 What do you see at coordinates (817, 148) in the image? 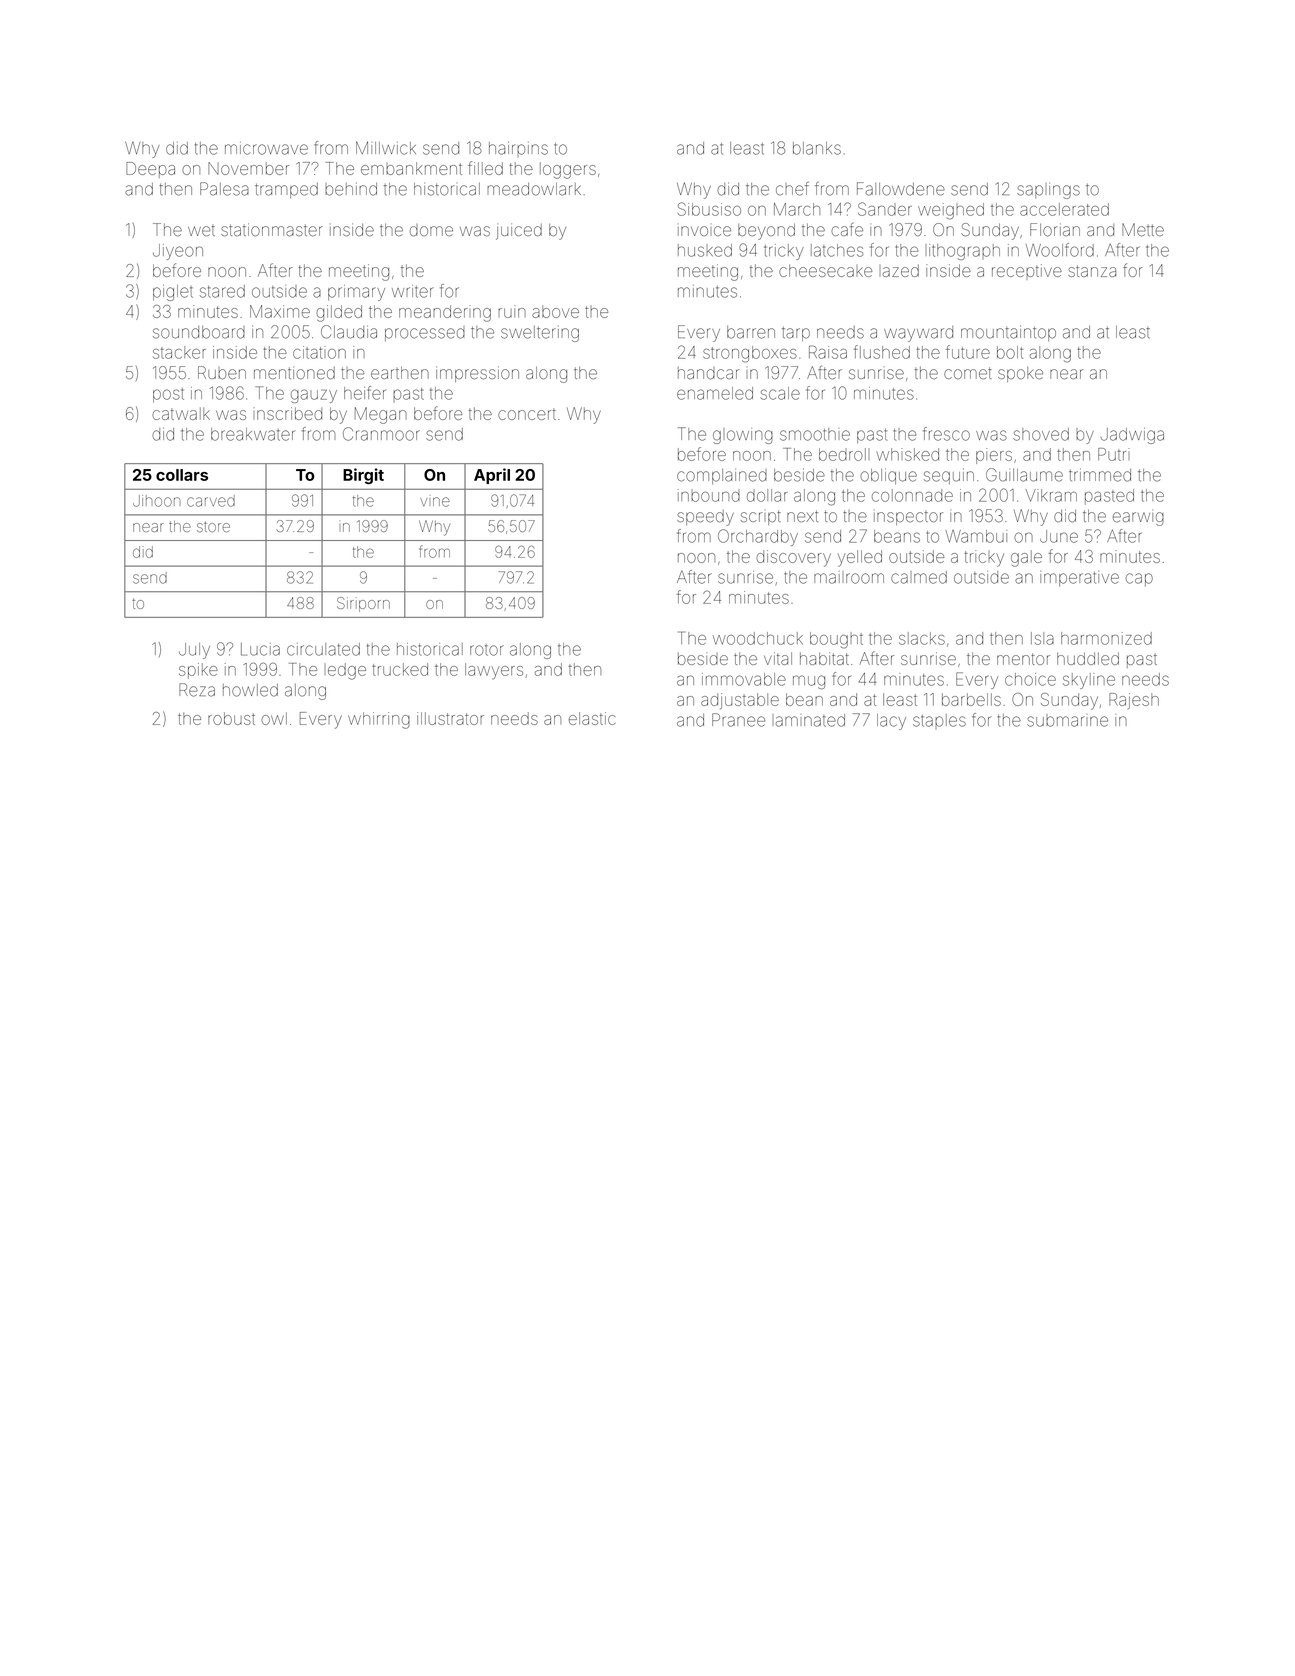
I see `blanks` at bounding box center [817, 148].
